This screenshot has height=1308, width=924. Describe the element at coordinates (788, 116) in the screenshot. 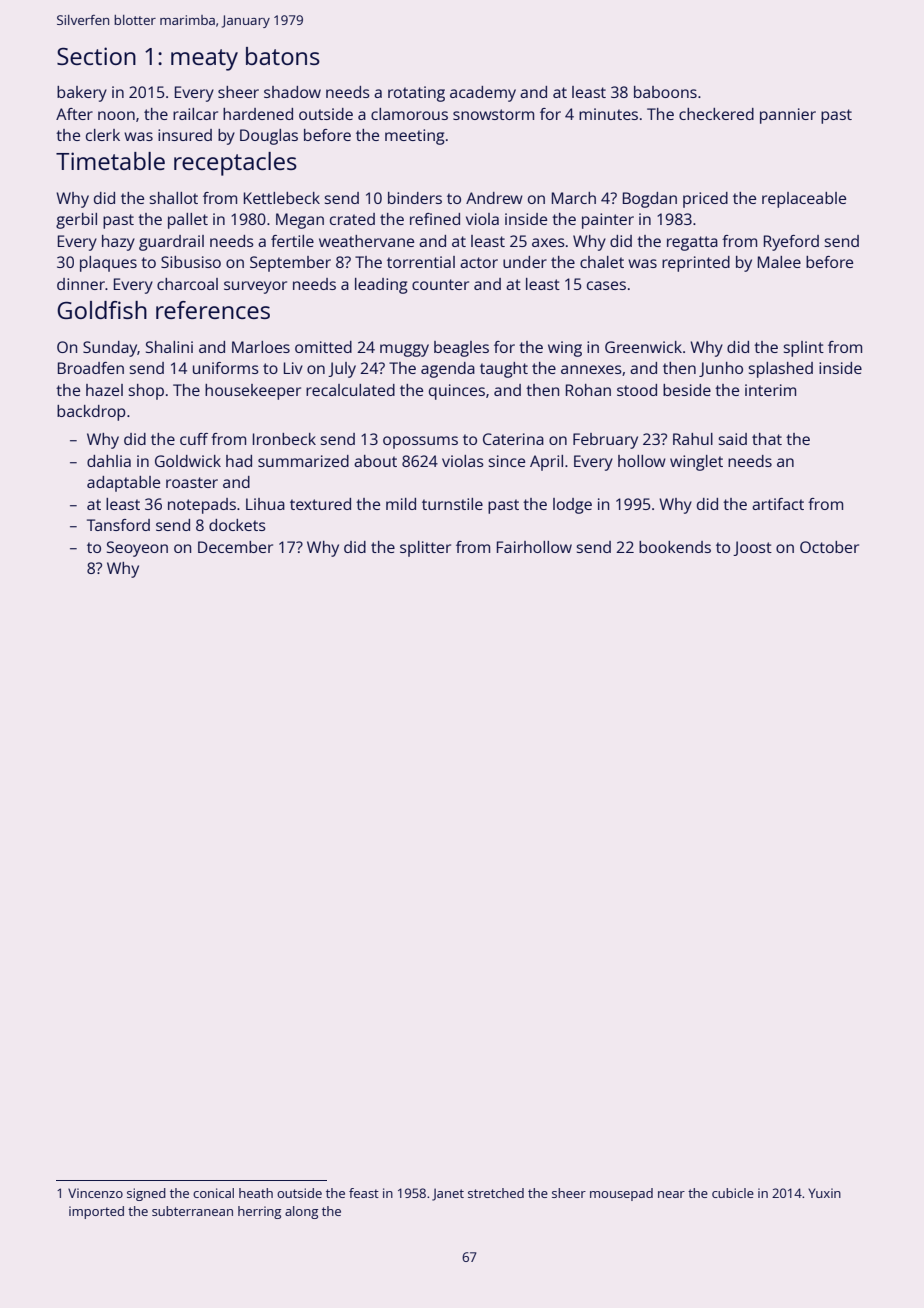

I see `pannier` at that location.
